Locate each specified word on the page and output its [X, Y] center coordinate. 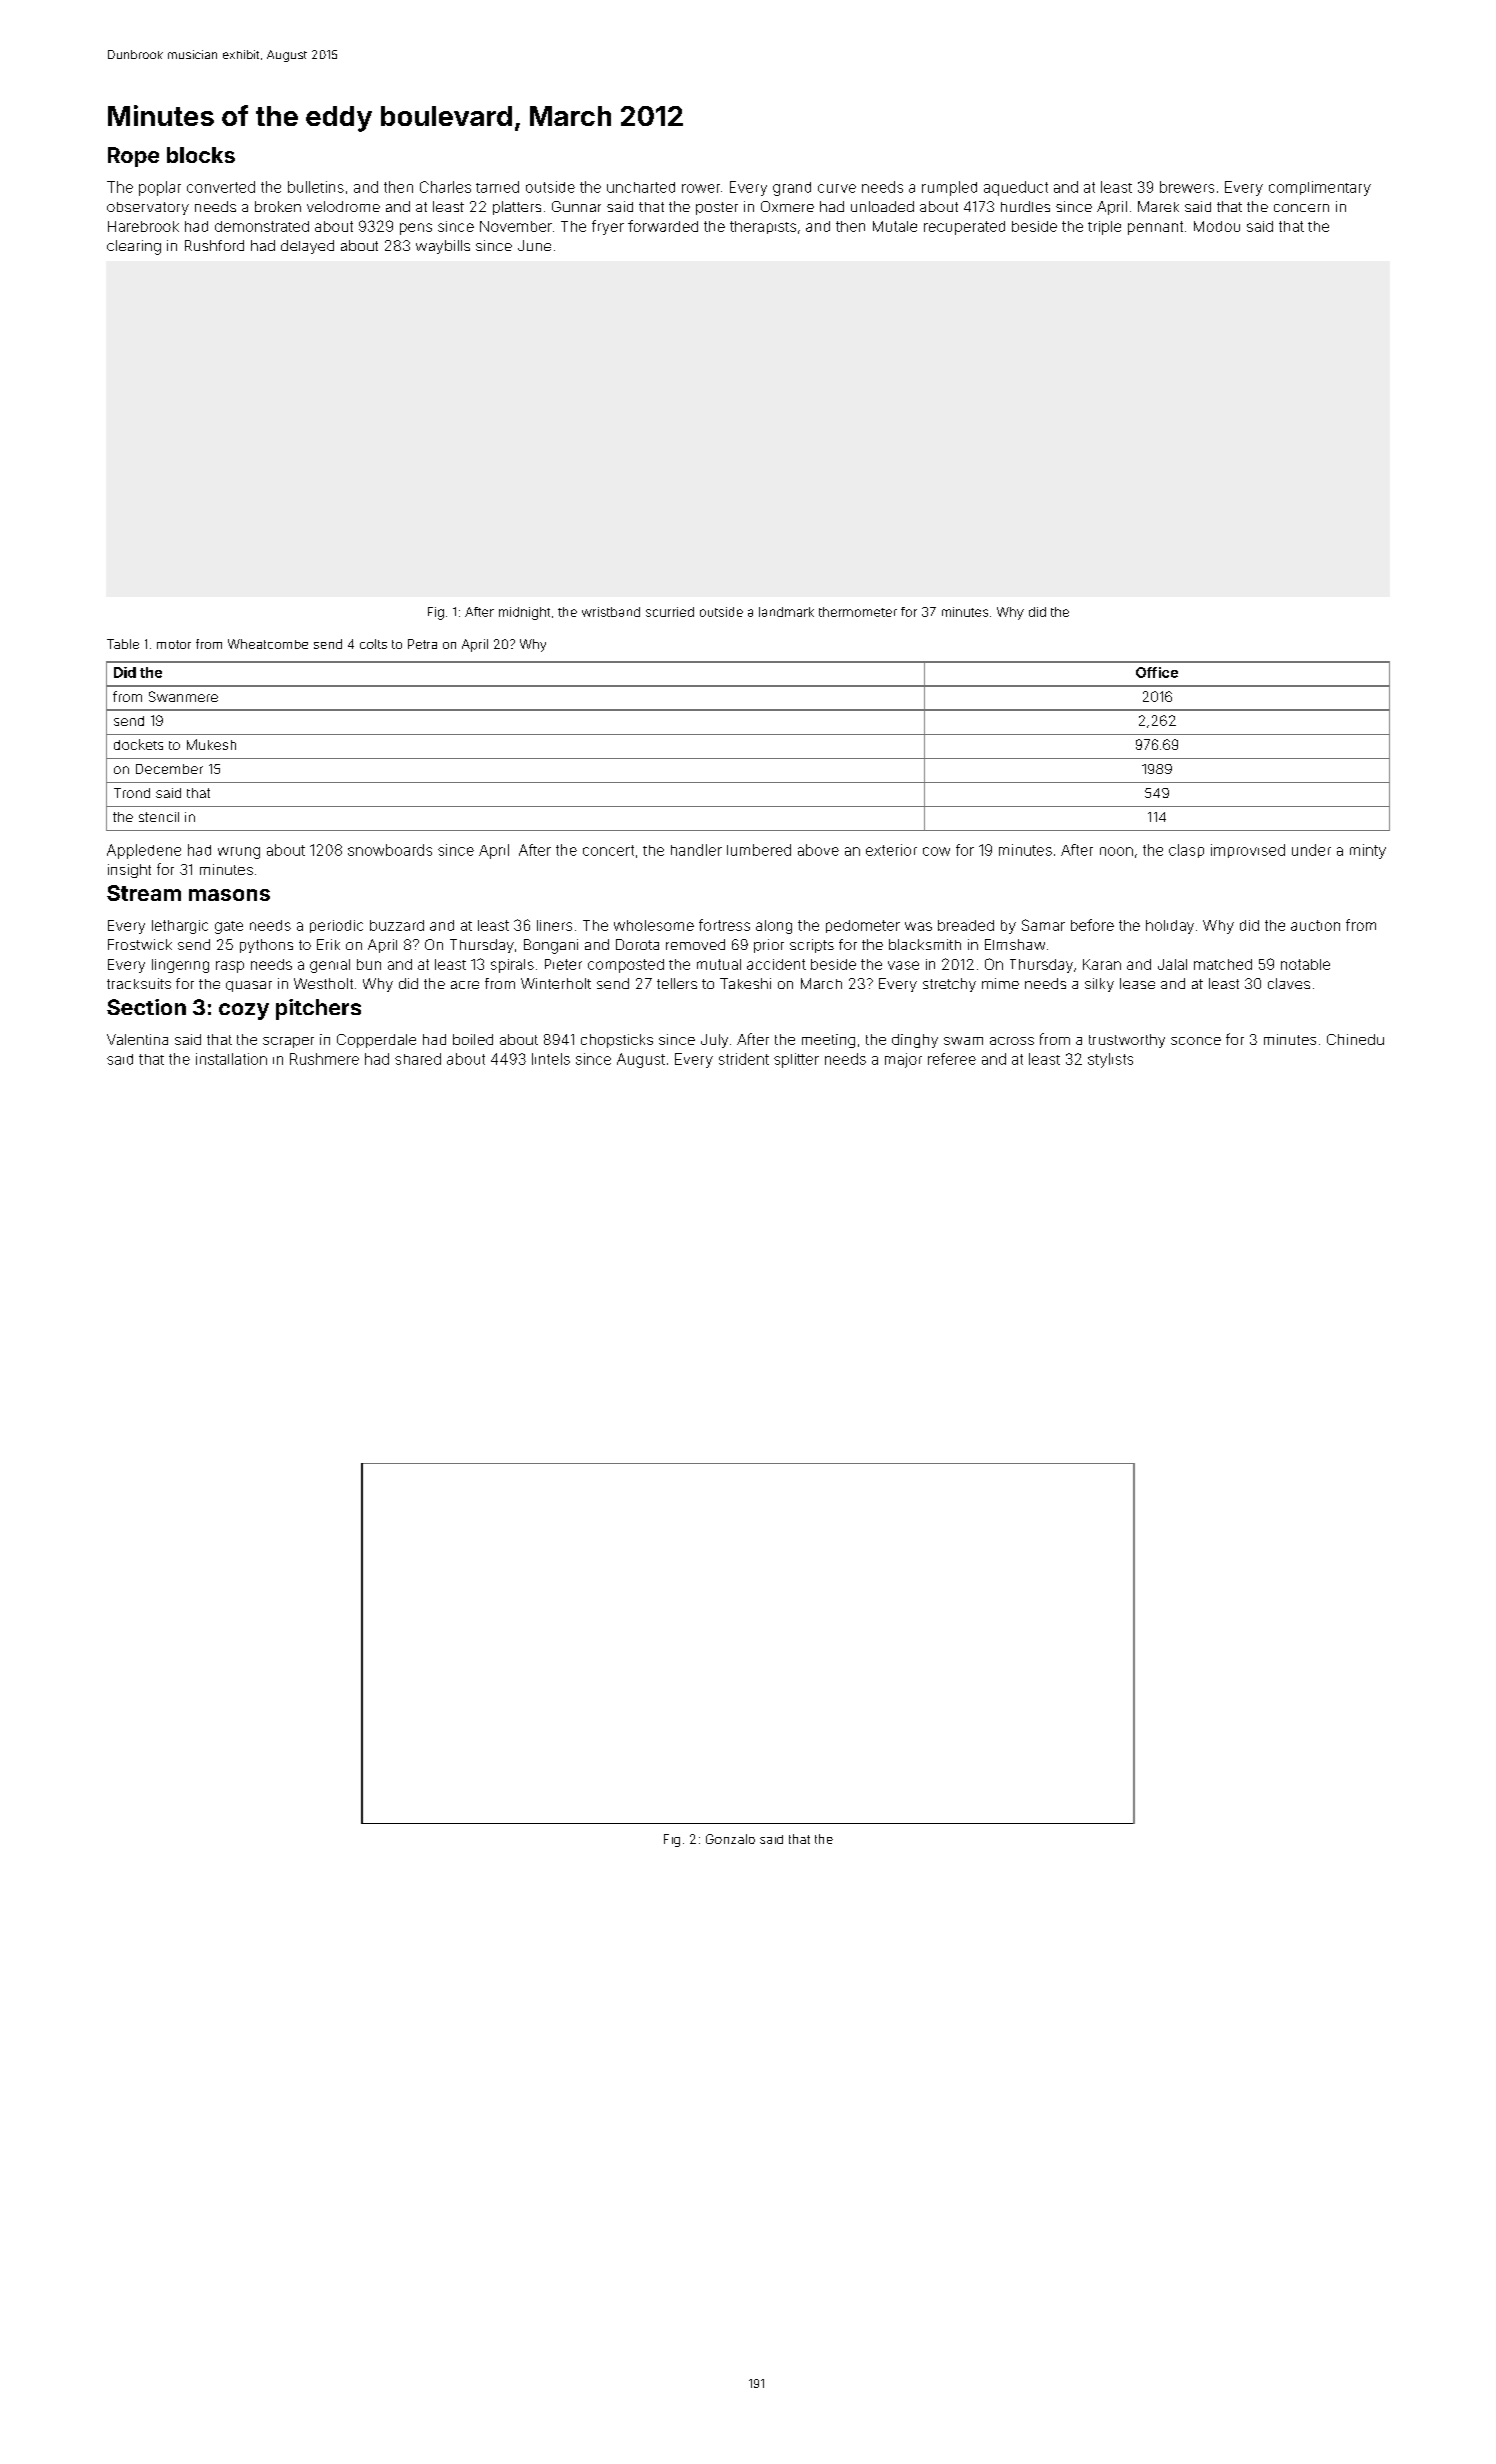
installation [231, 1059]
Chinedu [1355, 1039]
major [903, 1060]
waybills [443, 247]
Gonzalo [730, 1839]
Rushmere [324, 1059]
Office [1157, 672]
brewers [1187, 187]
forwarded [663, 226]
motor [174, 644]
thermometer [858, 612]
